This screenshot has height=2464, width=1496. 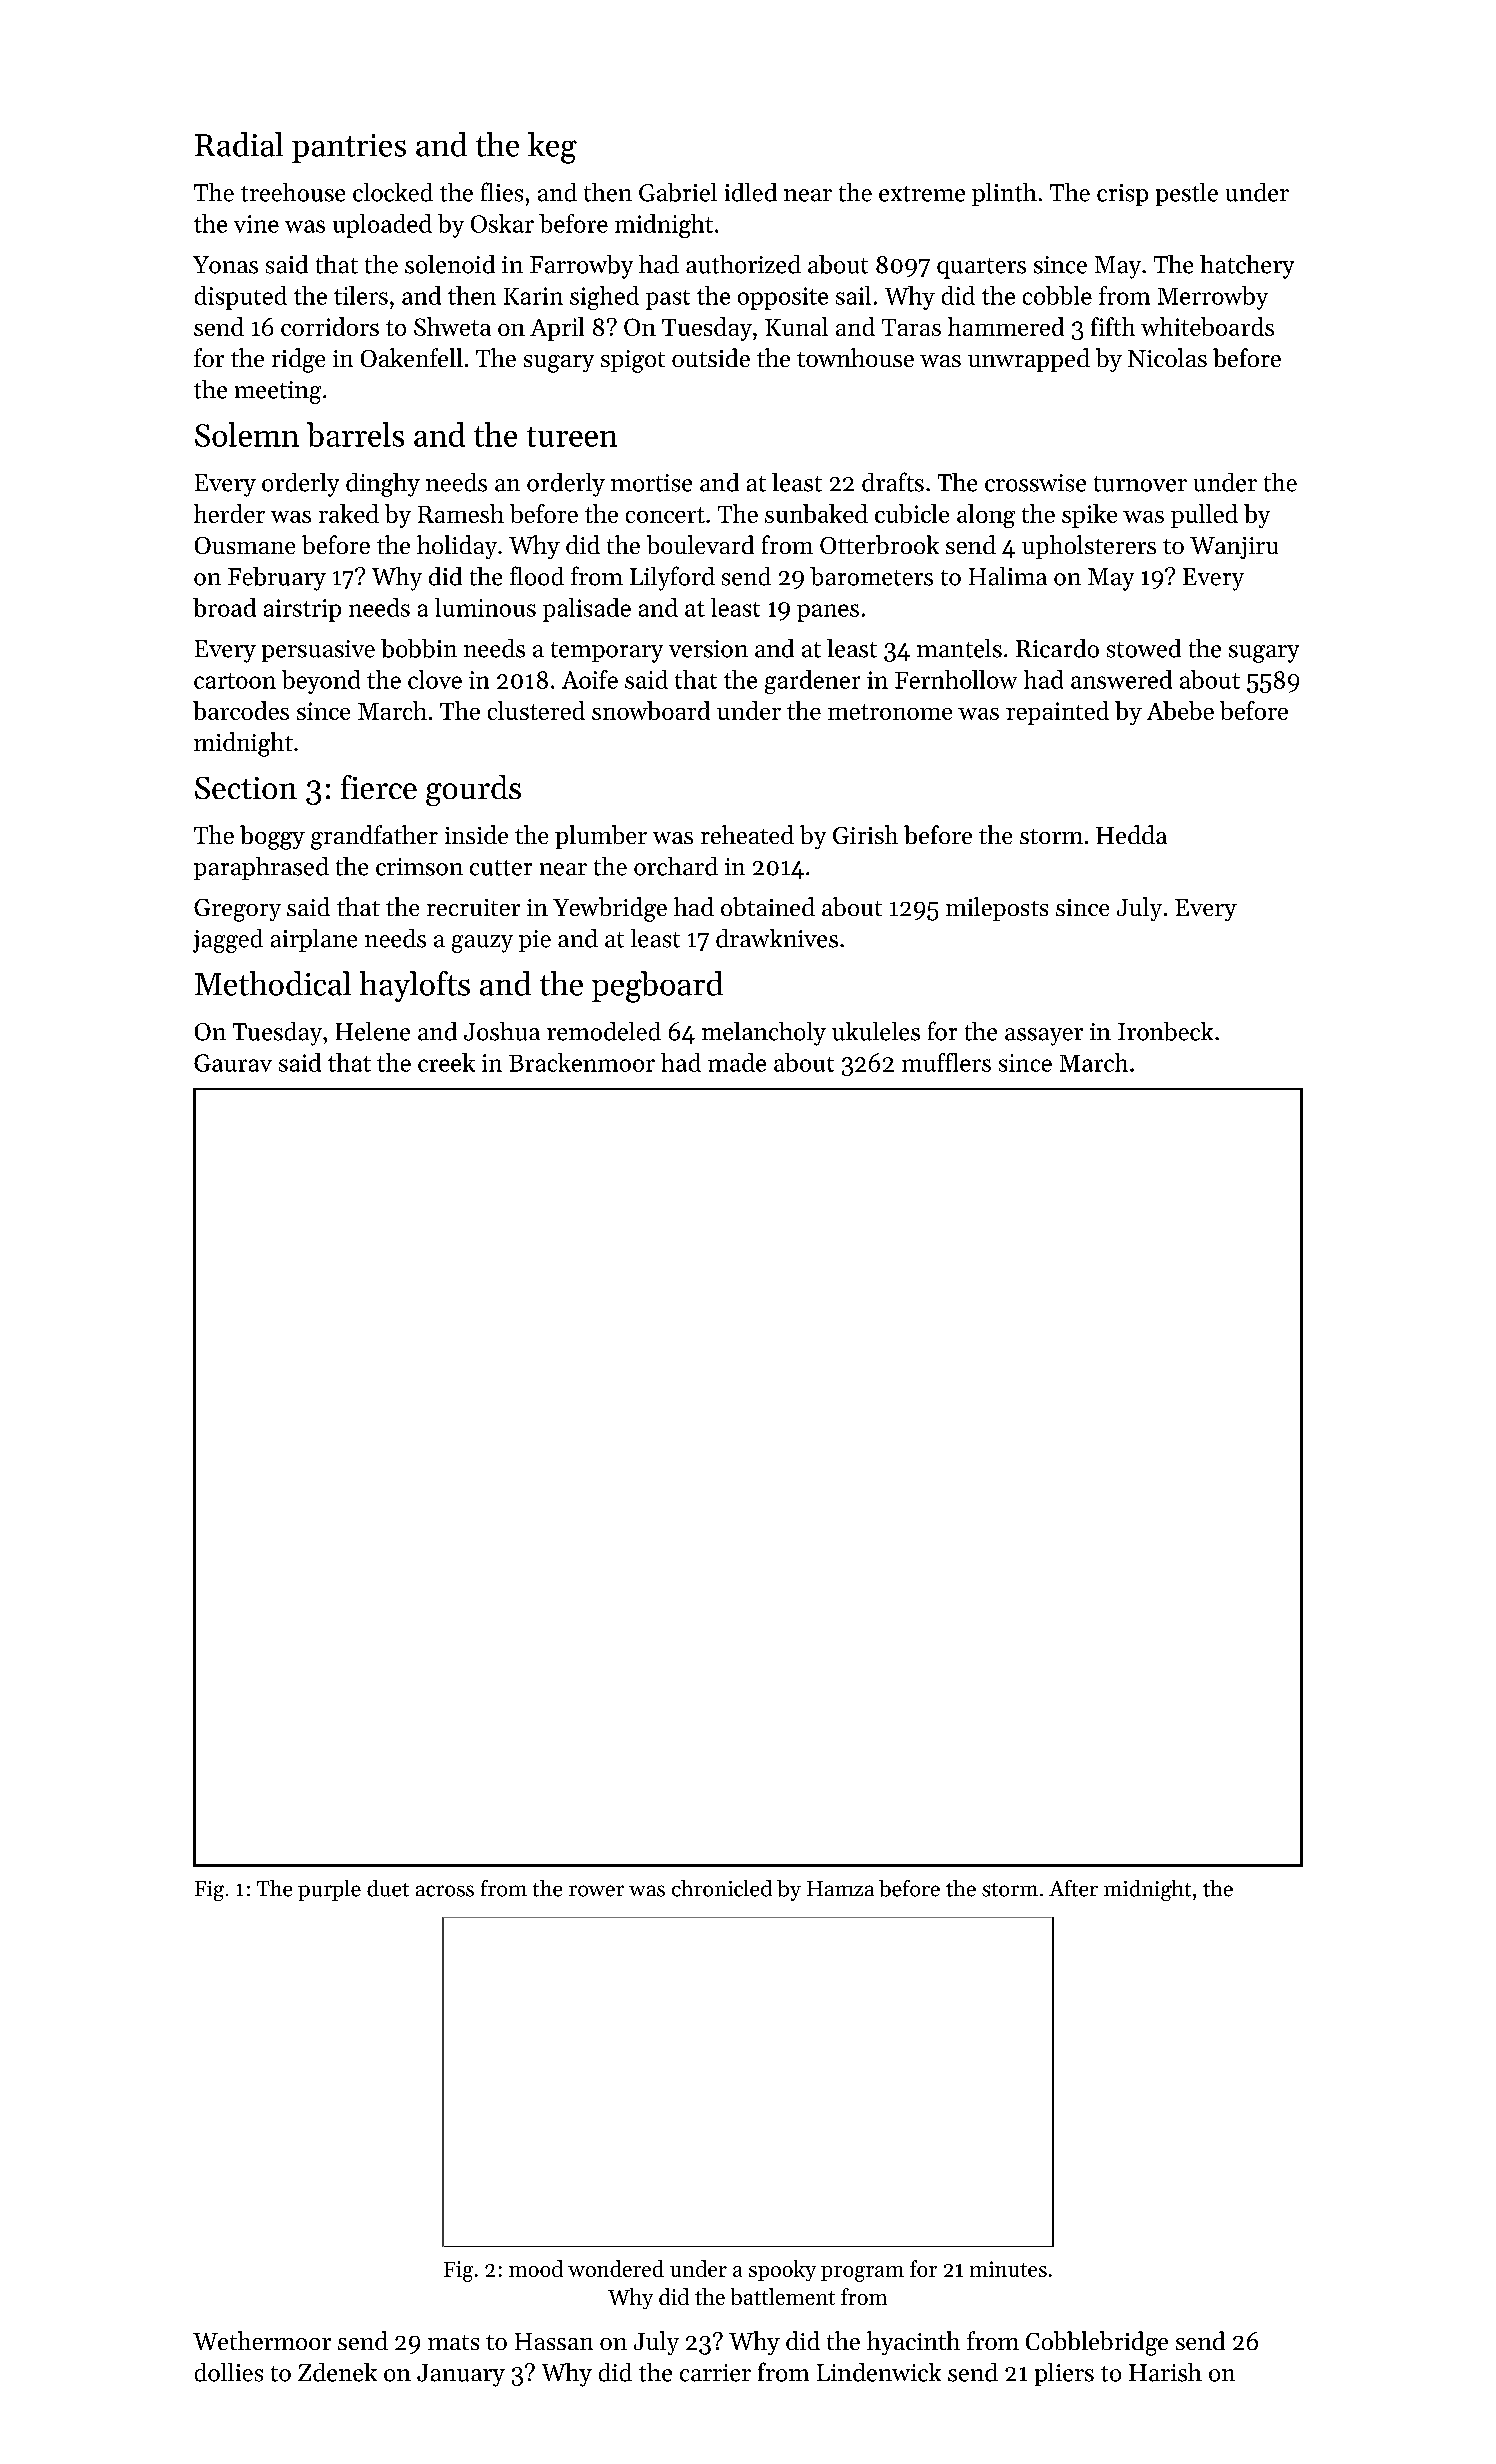 I want to click on mantels, so click(x=959, y=648).
